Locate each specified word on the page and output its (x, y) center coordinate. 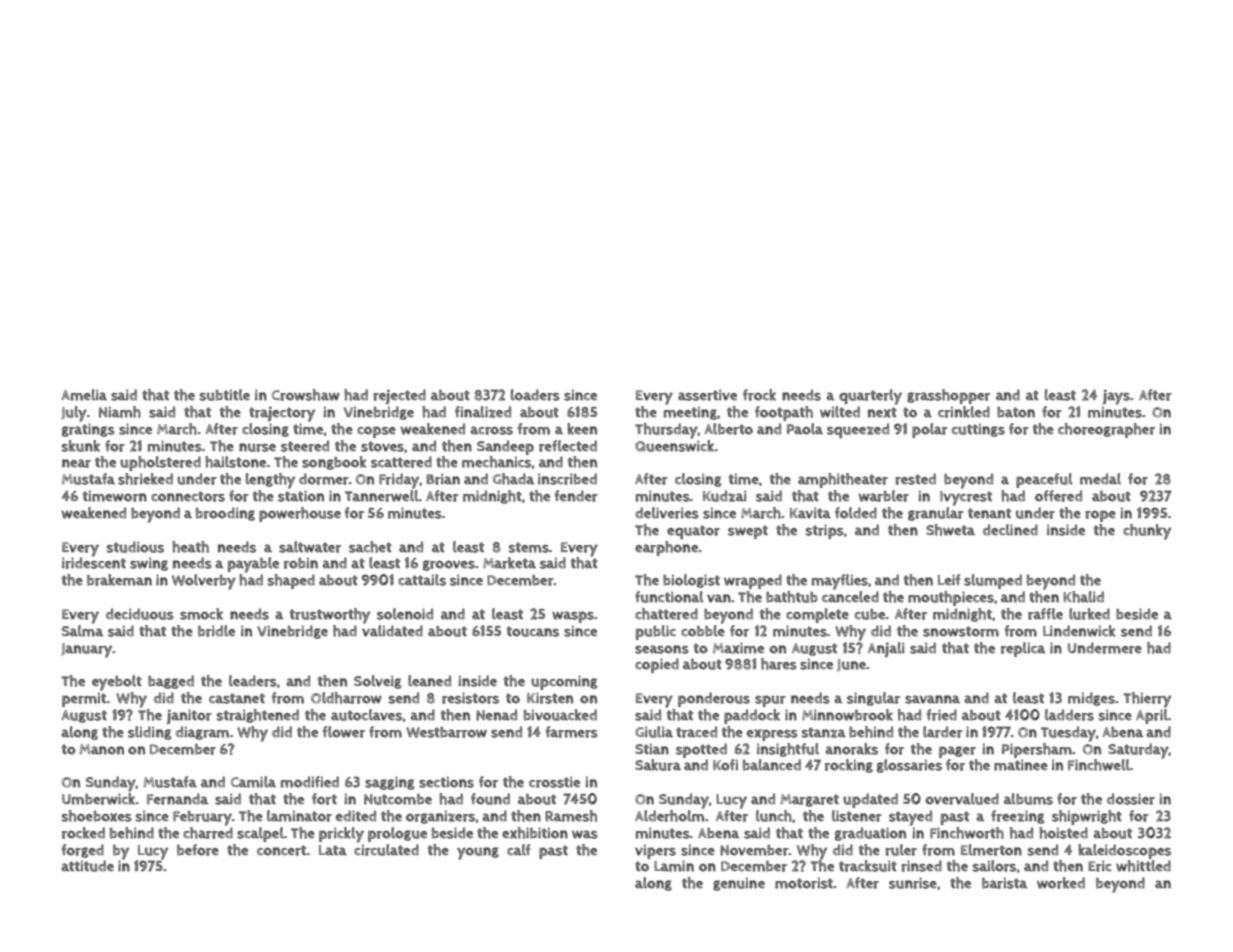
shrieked (145, 479)
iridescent (94, 563)
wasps (573, 617)
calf (519, 850)
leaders (253, 681)
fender (576, 496)
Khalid (1083, 597)
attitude (87, 866)
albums (1028, 799)
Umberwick (98, 799)
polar (930, 430)
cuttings (978, 430)
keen (582, 429)
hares (779, 664)
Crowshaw (306, 395)
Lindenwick (1079, 631)
